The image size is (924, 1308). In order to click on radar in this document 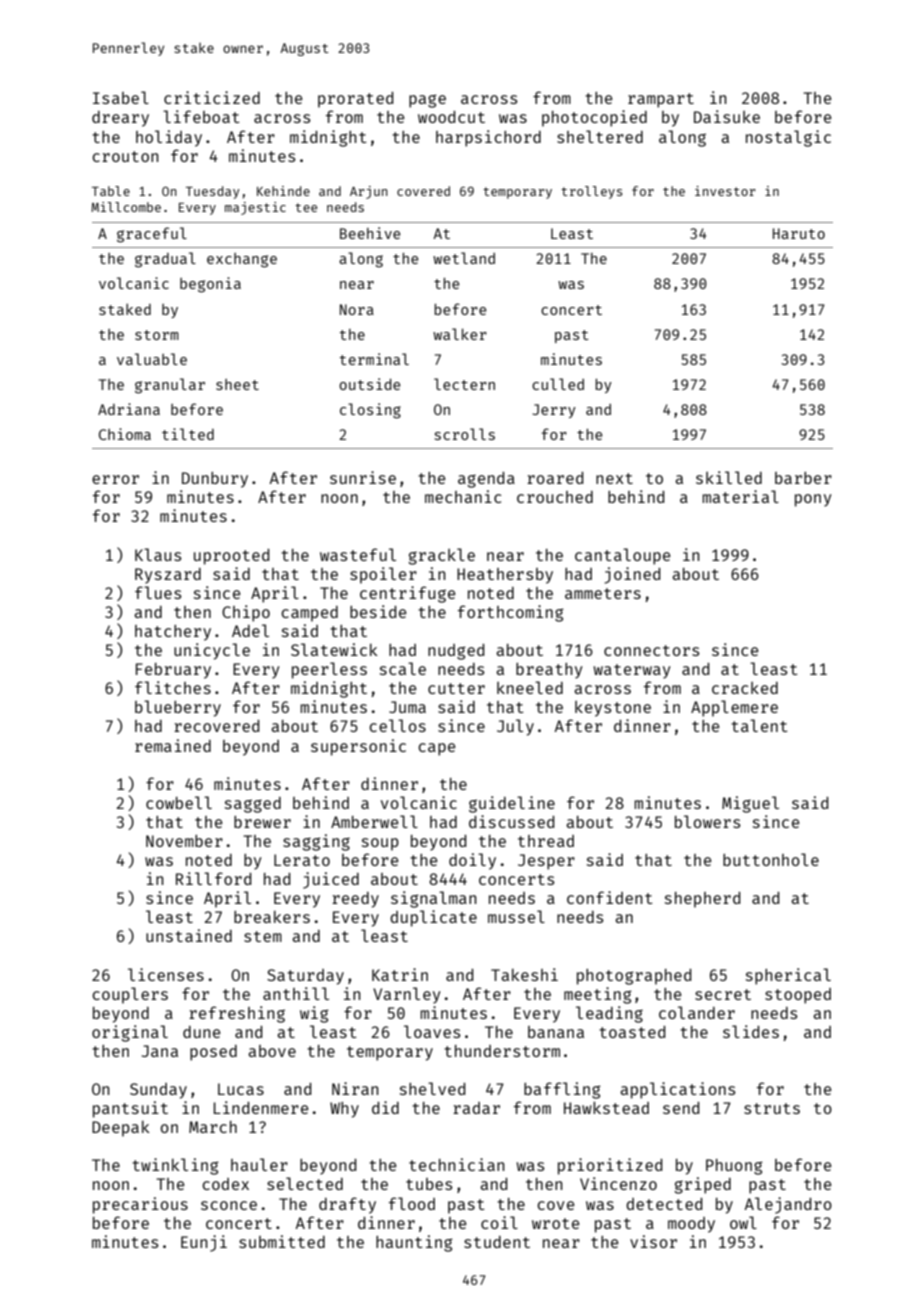, I will do `click(476, 1108)`.
